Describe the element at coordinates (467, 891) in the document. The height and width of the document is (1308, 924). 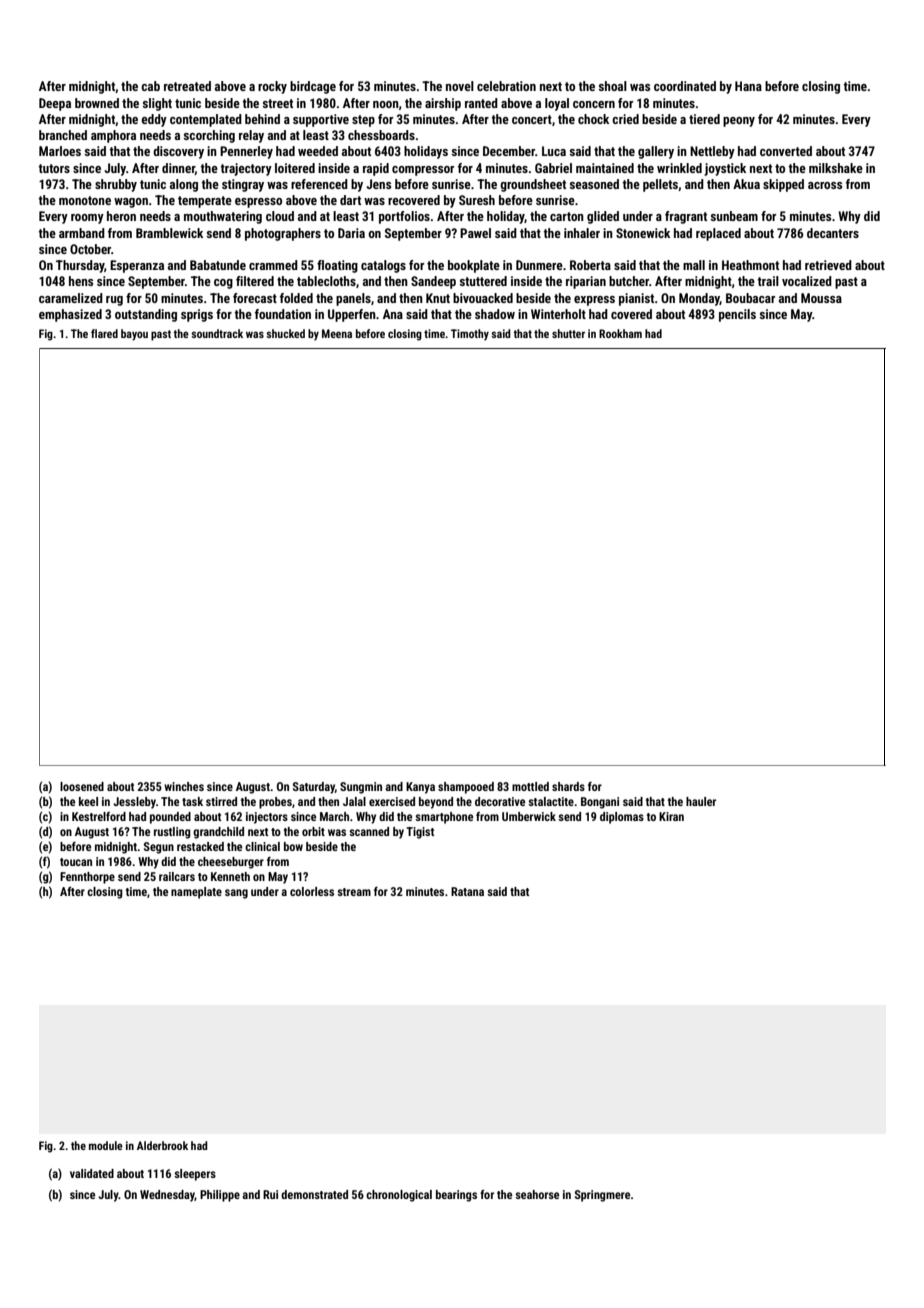
I see `Ratana` at that location.
